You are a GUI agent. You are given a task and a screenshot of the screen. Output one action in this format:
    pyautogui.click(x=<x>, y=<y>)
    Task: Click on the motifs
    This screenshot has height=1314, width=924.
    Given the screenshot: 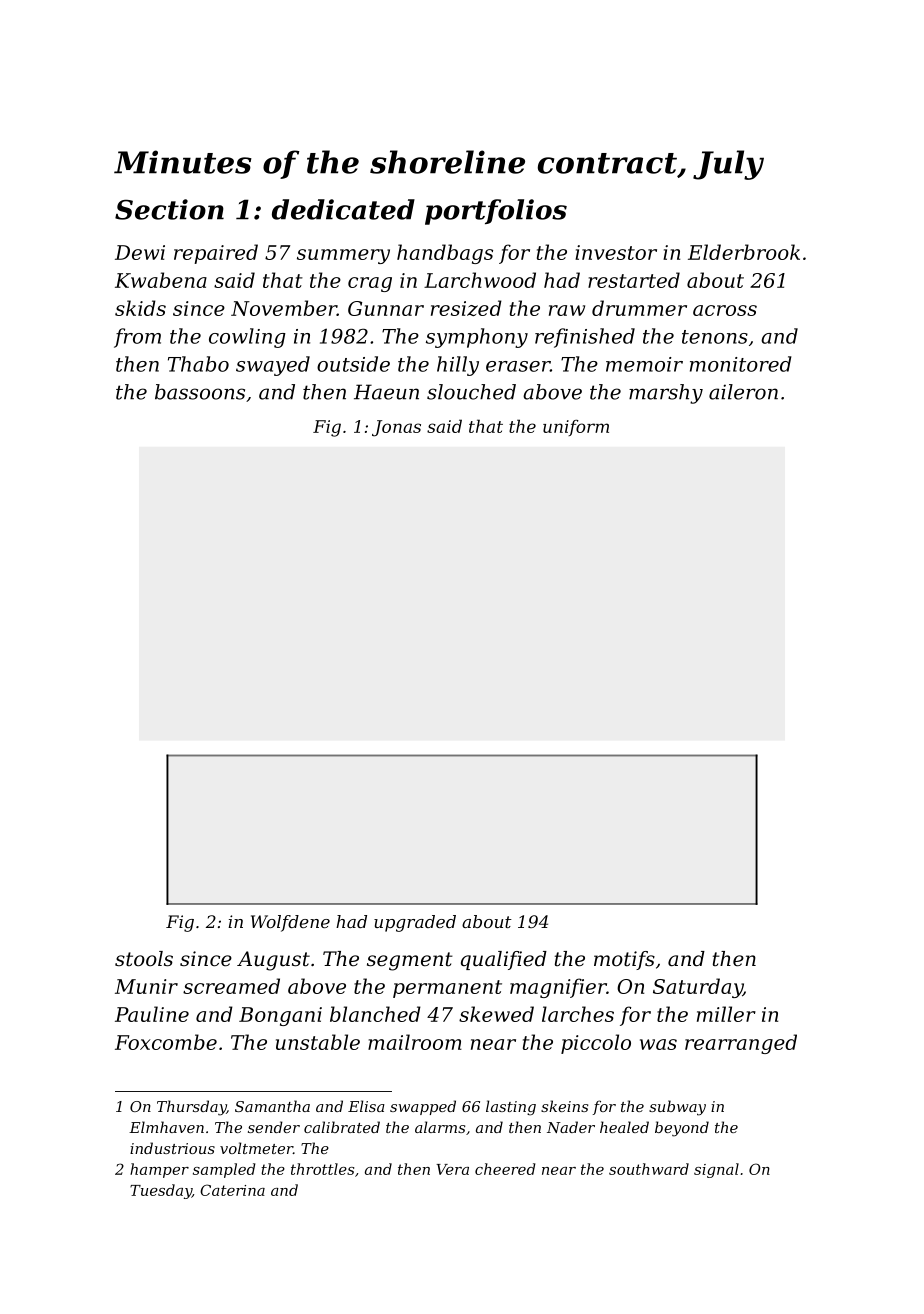 What is the action you would take?
    pyautogui.click(x=624, y=960)
